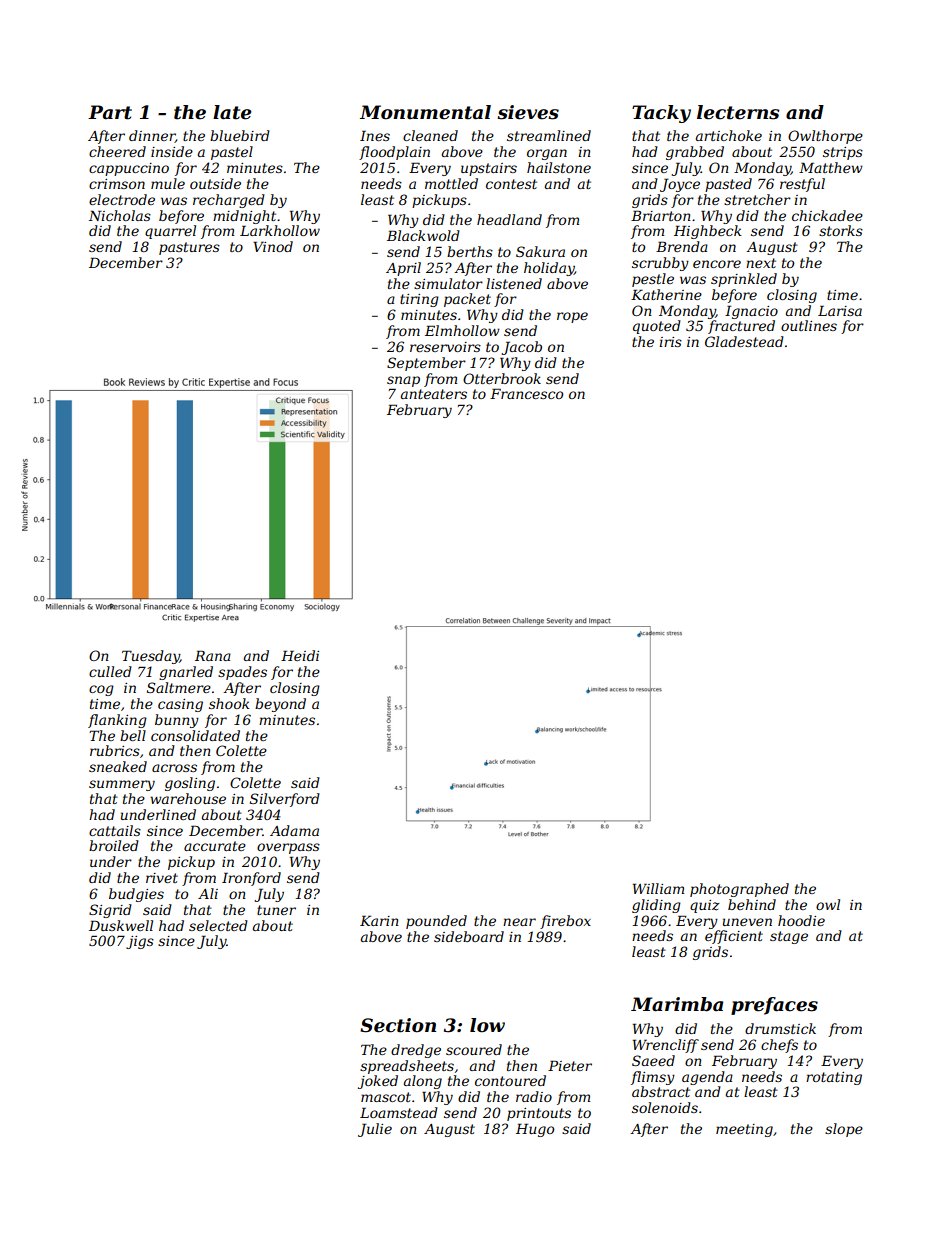  What do you see at coordinates (738, 112) in the document?
I see `lecterns` at bounding box center [738, 112].
